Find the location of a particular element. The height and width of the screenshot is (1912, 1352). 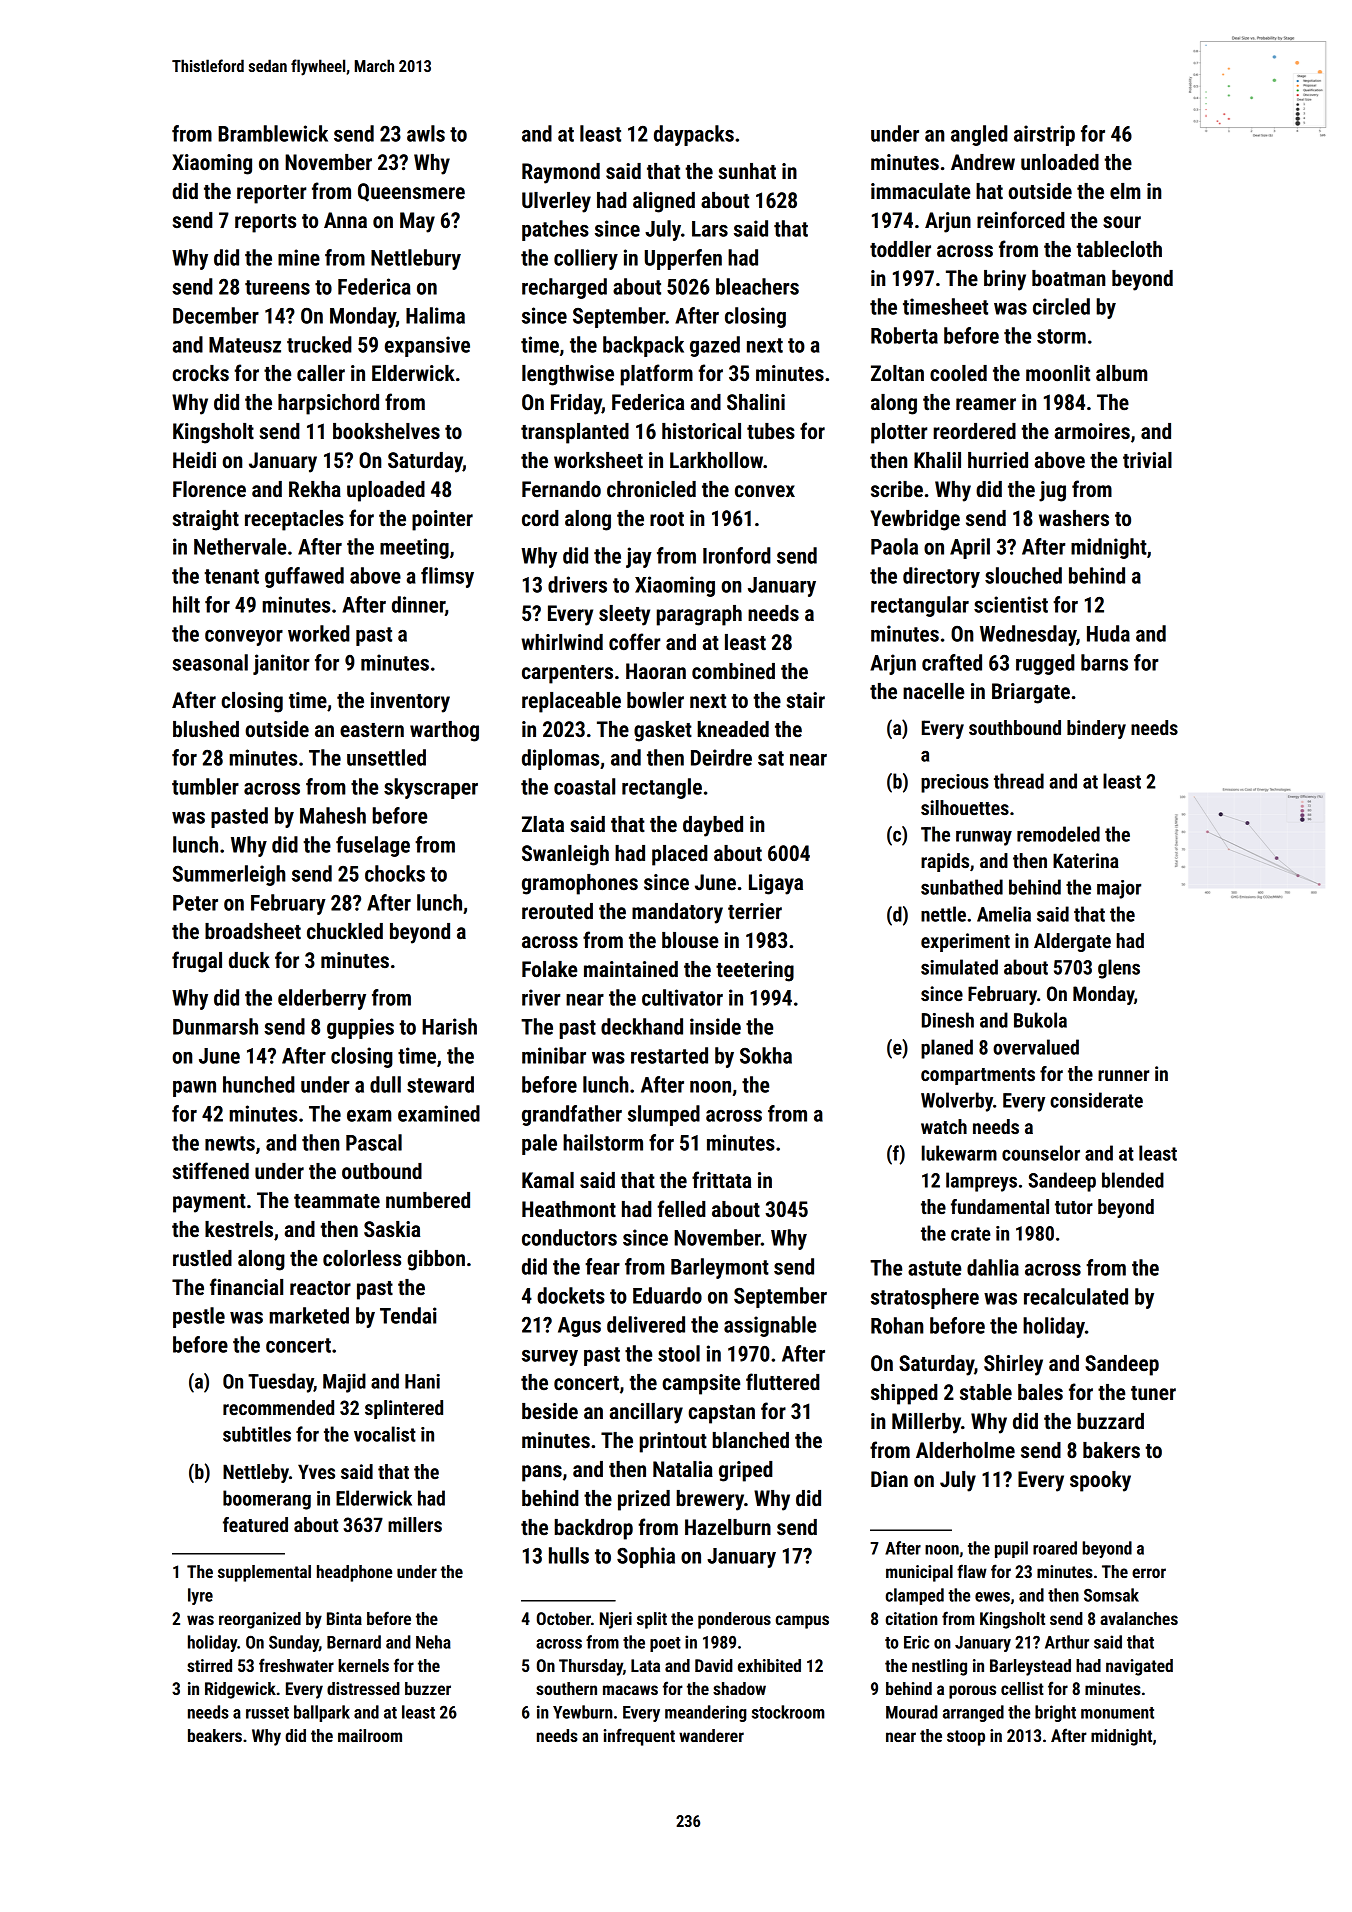

astute is located at coordinates (934, 1268).
